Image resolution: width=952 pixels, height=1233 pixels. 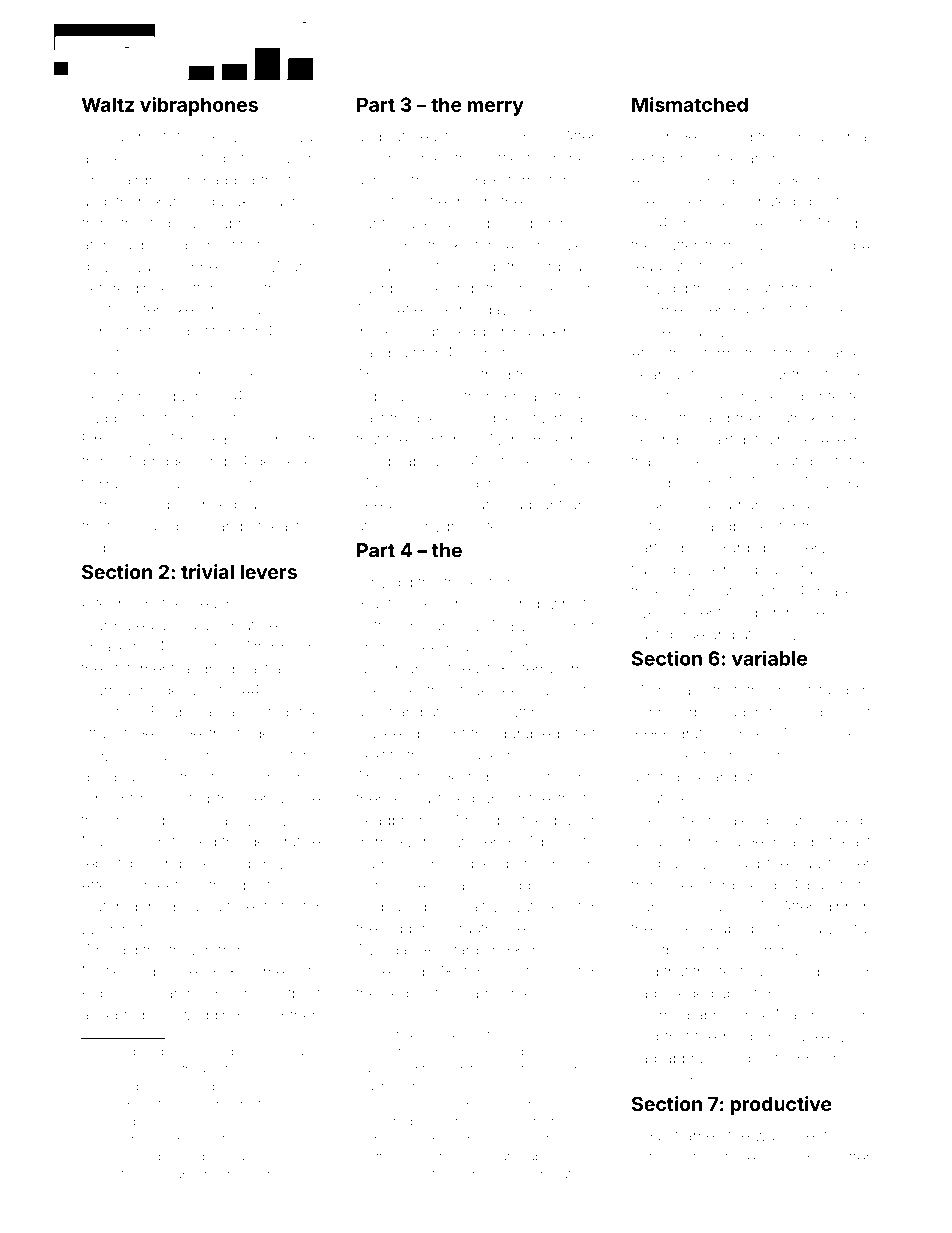 What do you see at coordinates (791, 822) in the screenshot?
I see `biplane` at bounding box center [791, 822].
